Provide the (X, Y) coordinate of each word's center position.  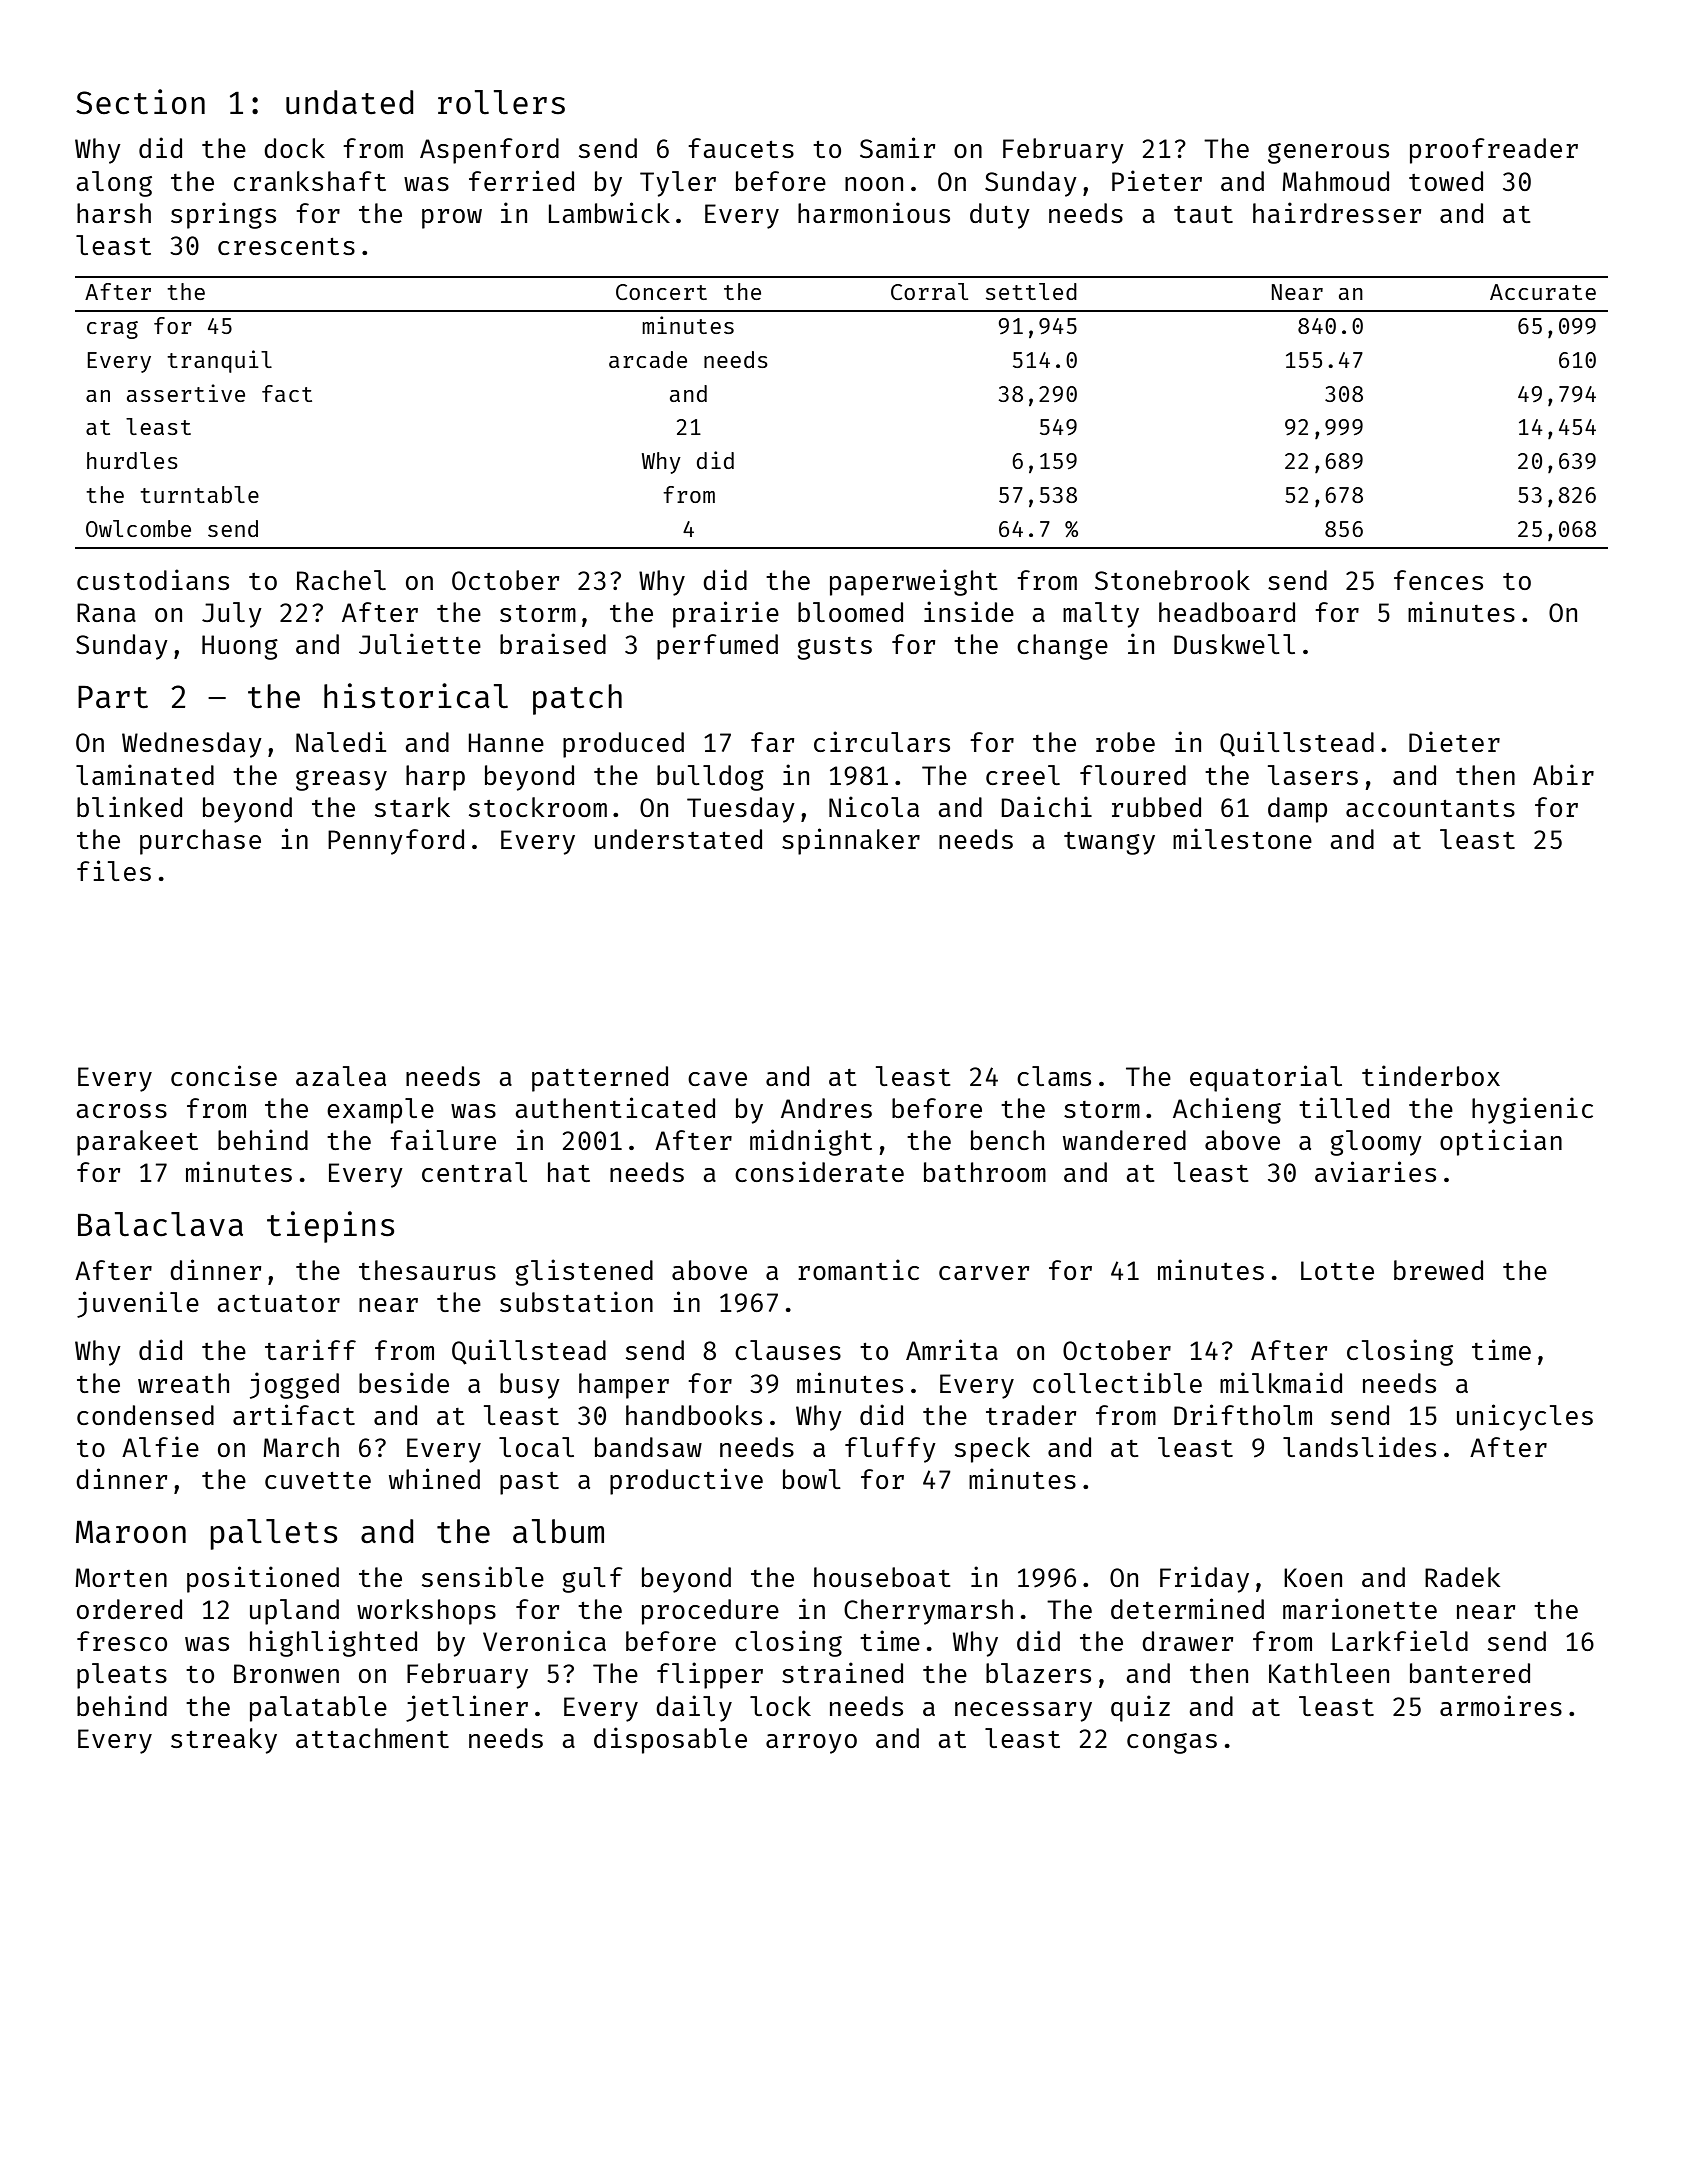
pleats (122, 1676)
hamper (624, 1386)
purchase (200, 842)
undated (349, 102)
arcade (648, 359)
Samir (897, 147)
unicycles (1525, 1417)
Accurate (1543, 292)
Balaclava (160, 1224)
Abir (1563, 774)
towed (1446, 181)
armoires (1501, 1705)
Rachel (341, 580)
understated (678, 839)
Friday (1204, 1579)
